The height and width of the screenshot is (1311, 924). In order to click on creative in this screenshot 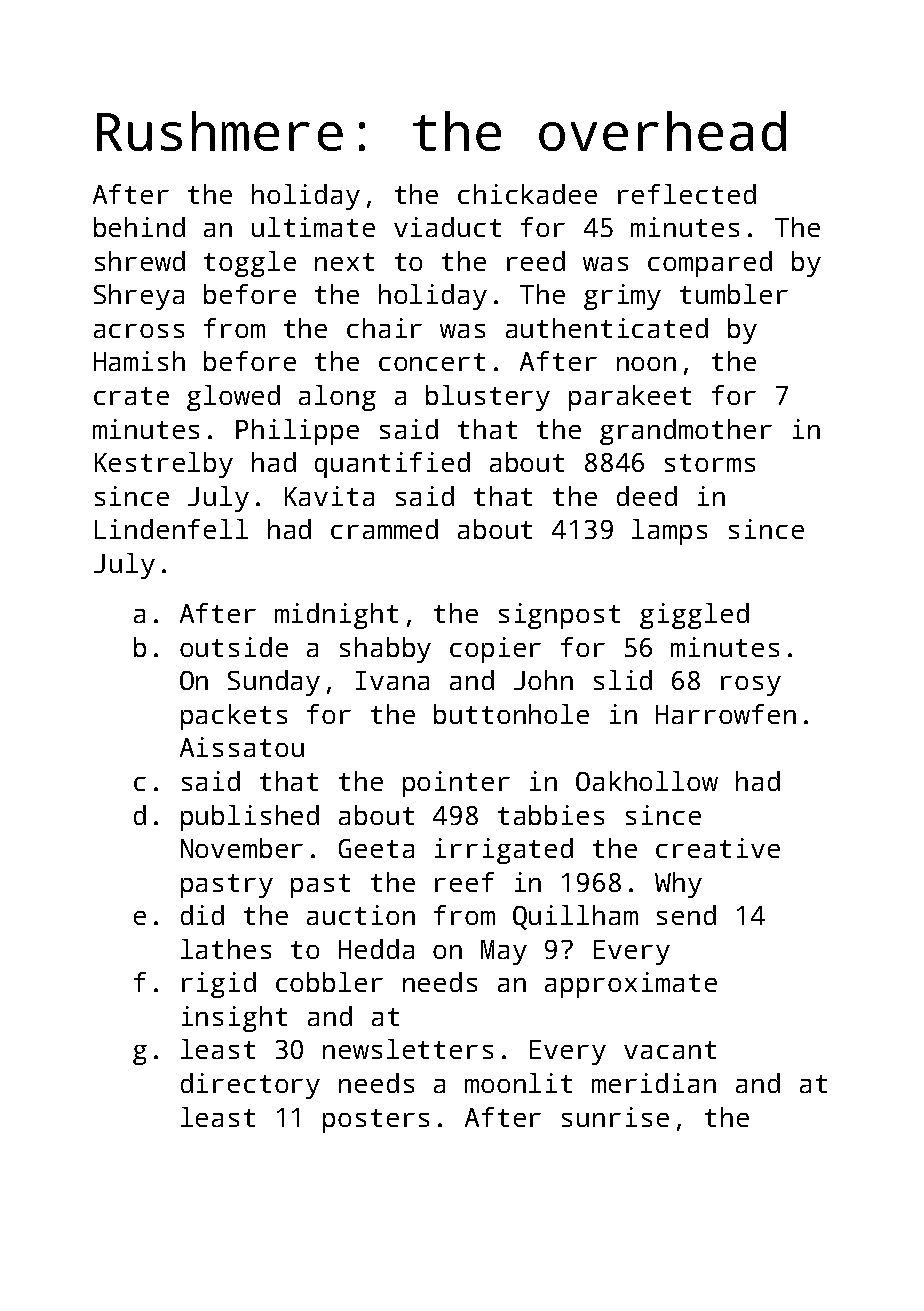, I will do `click(718, 848)`.
